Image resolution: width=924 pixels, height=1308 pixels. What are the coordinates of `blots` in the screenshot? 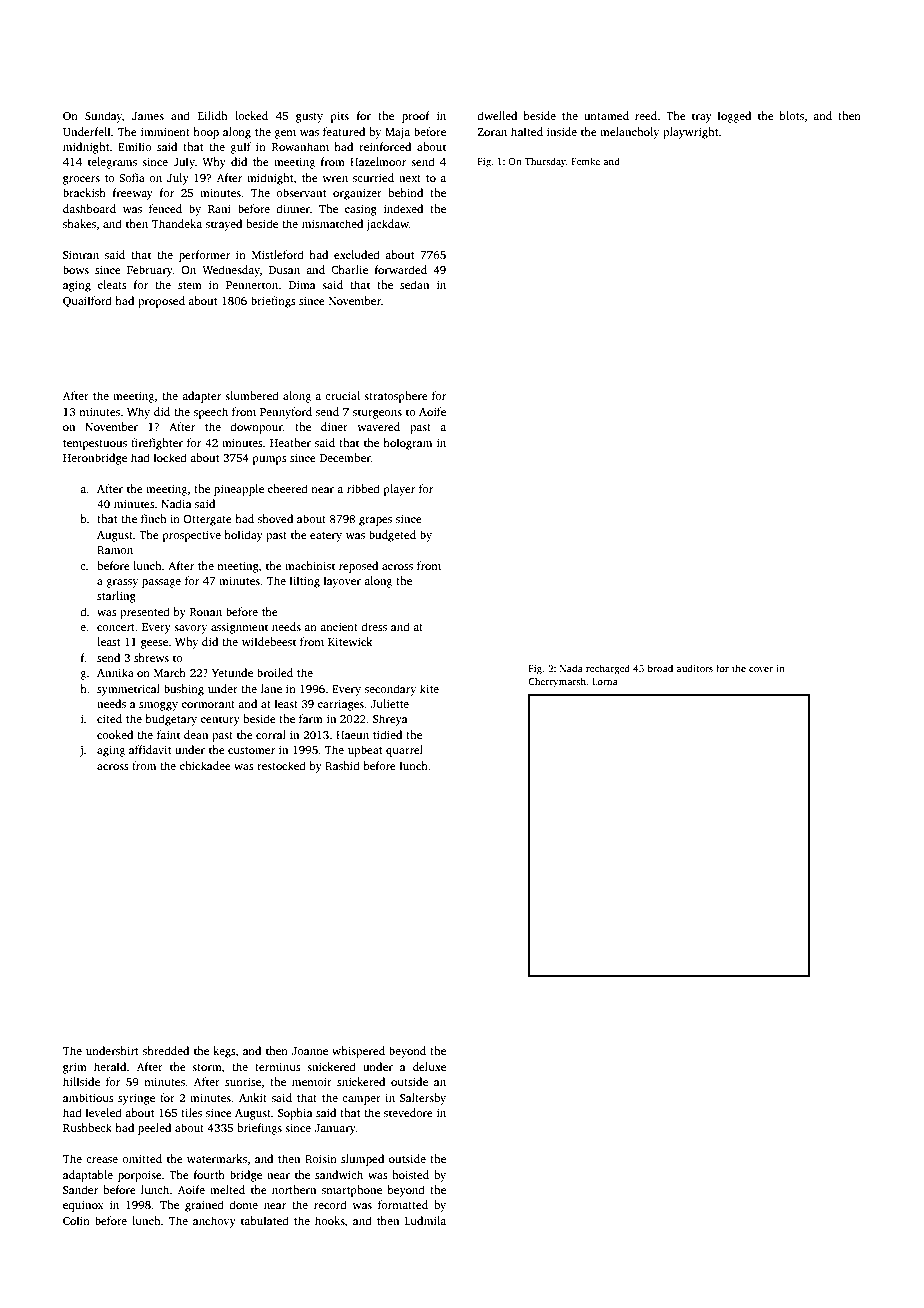 It's located at (792, 115).
